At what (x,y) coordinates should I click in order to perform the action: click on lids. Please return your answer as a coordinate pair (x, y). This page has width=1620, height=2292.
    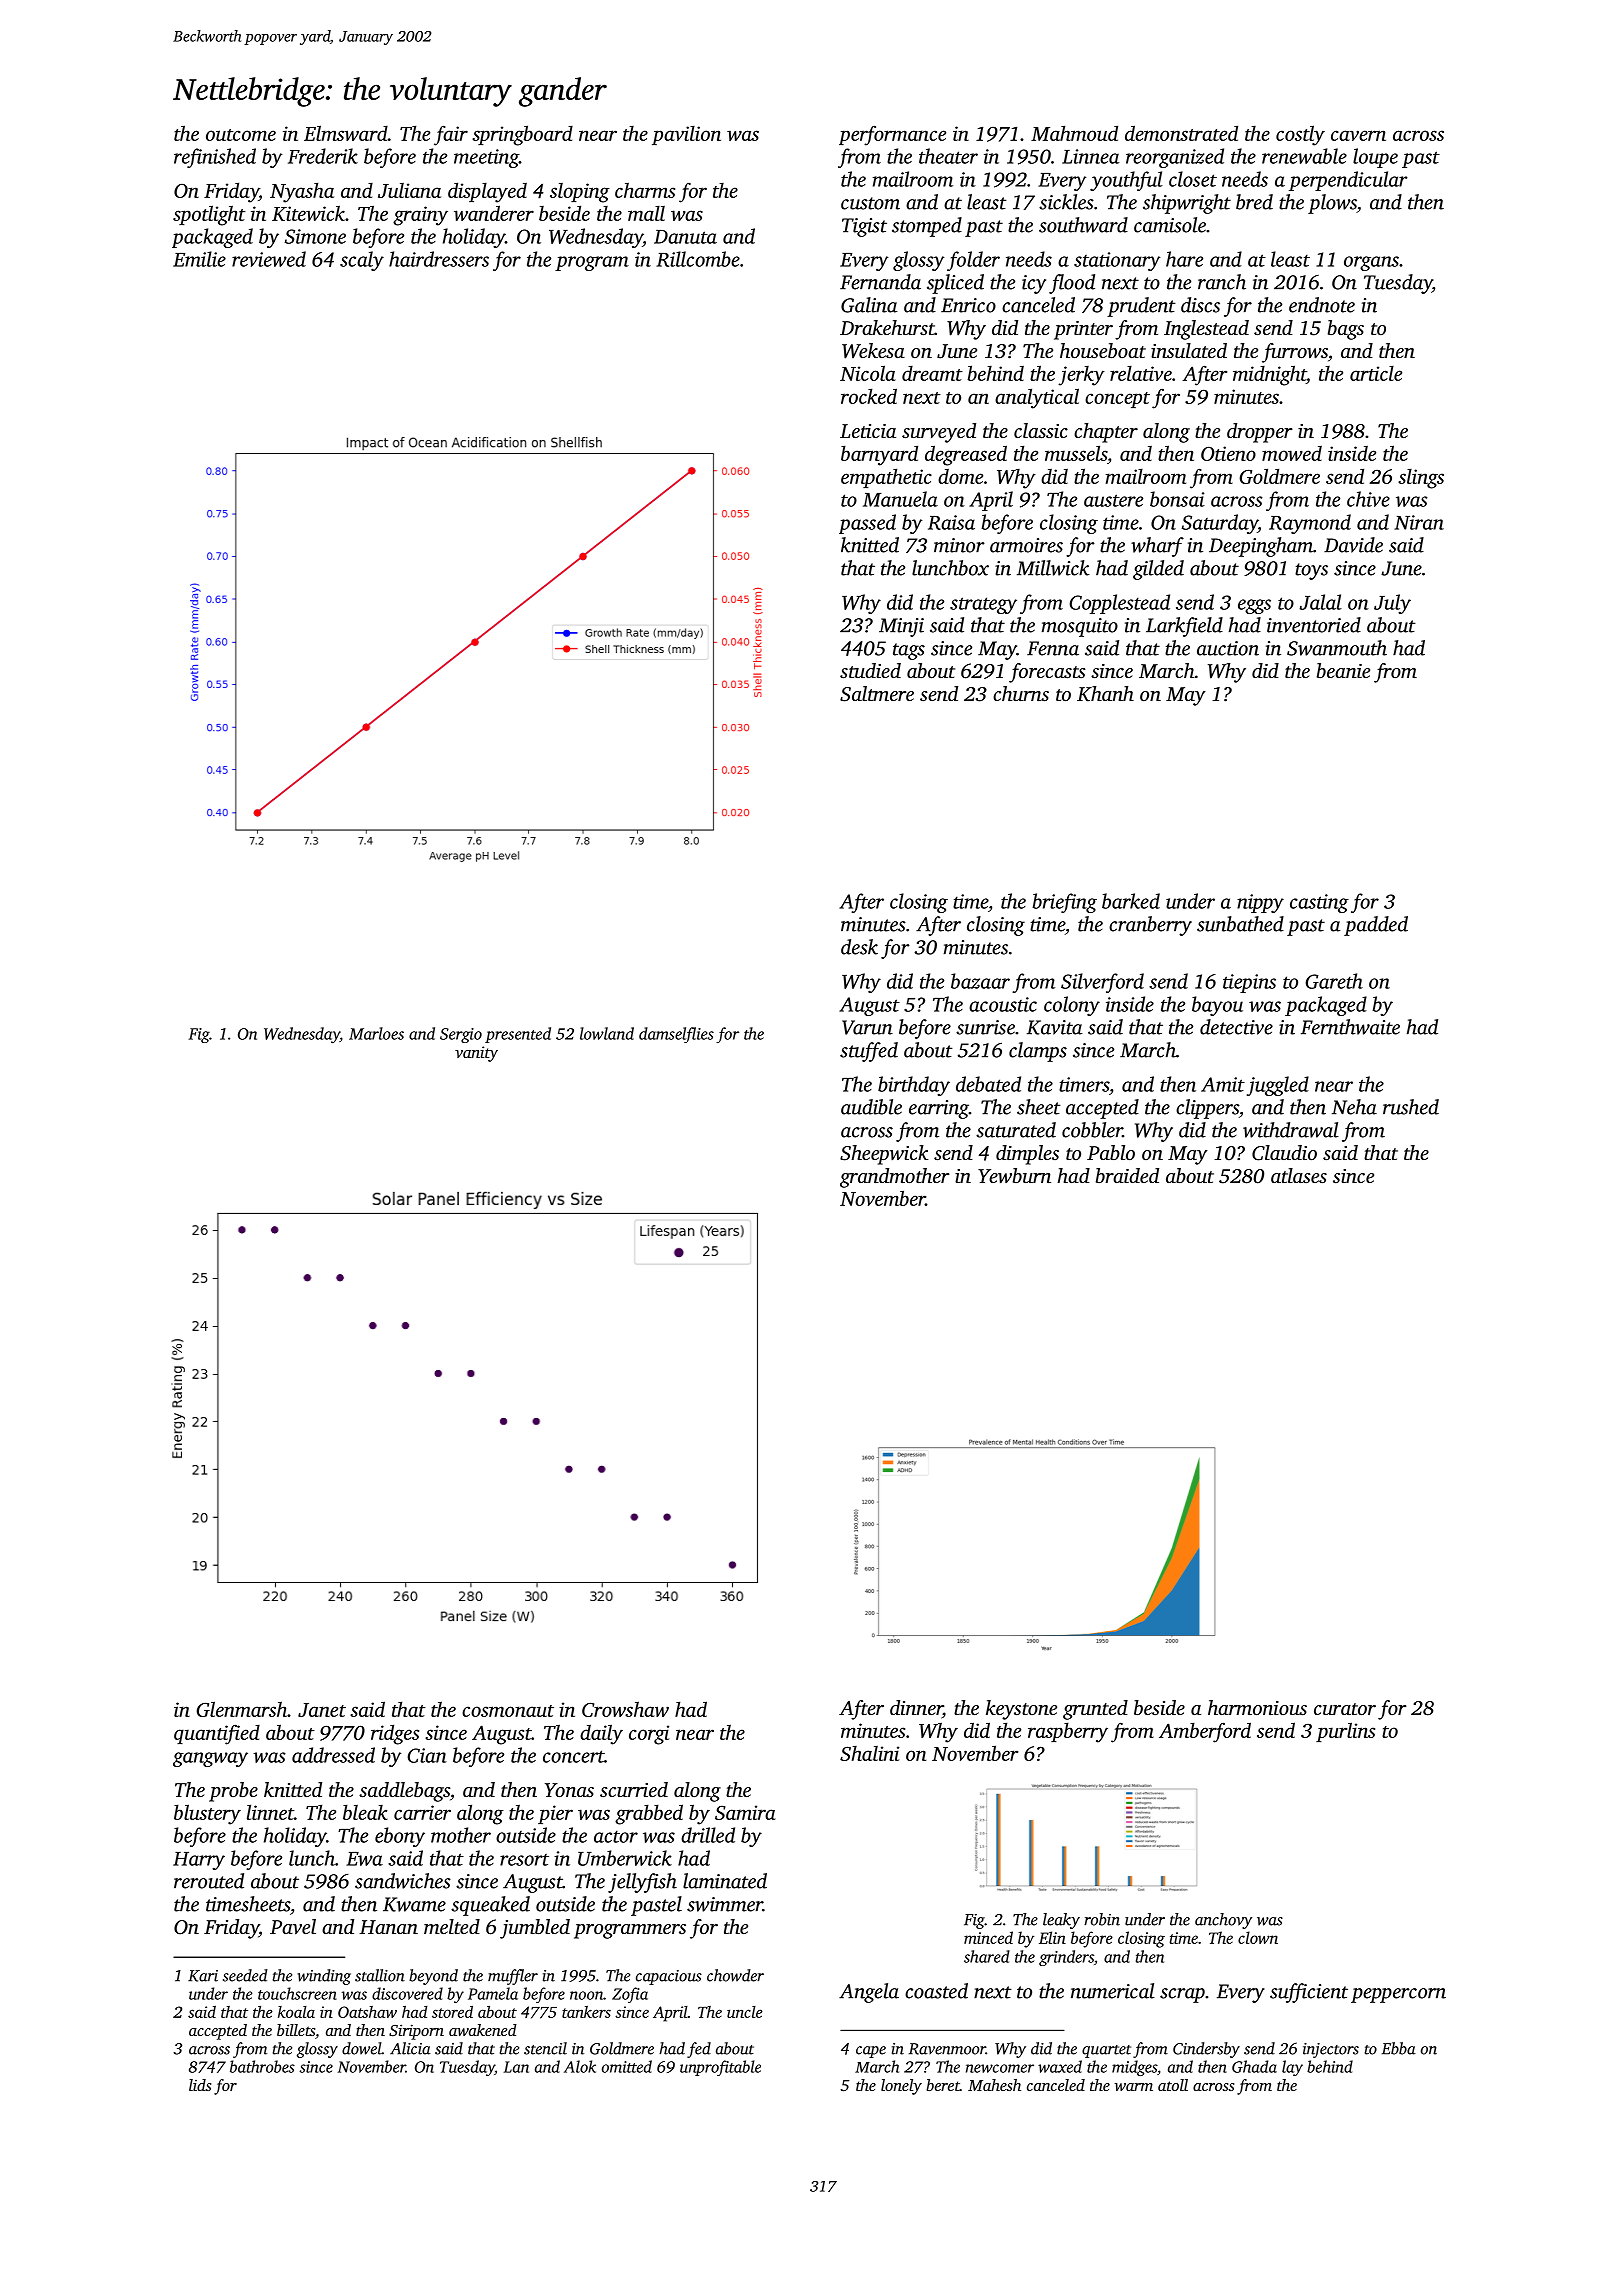
    Looking at the image, I should click on (200, 2085).
